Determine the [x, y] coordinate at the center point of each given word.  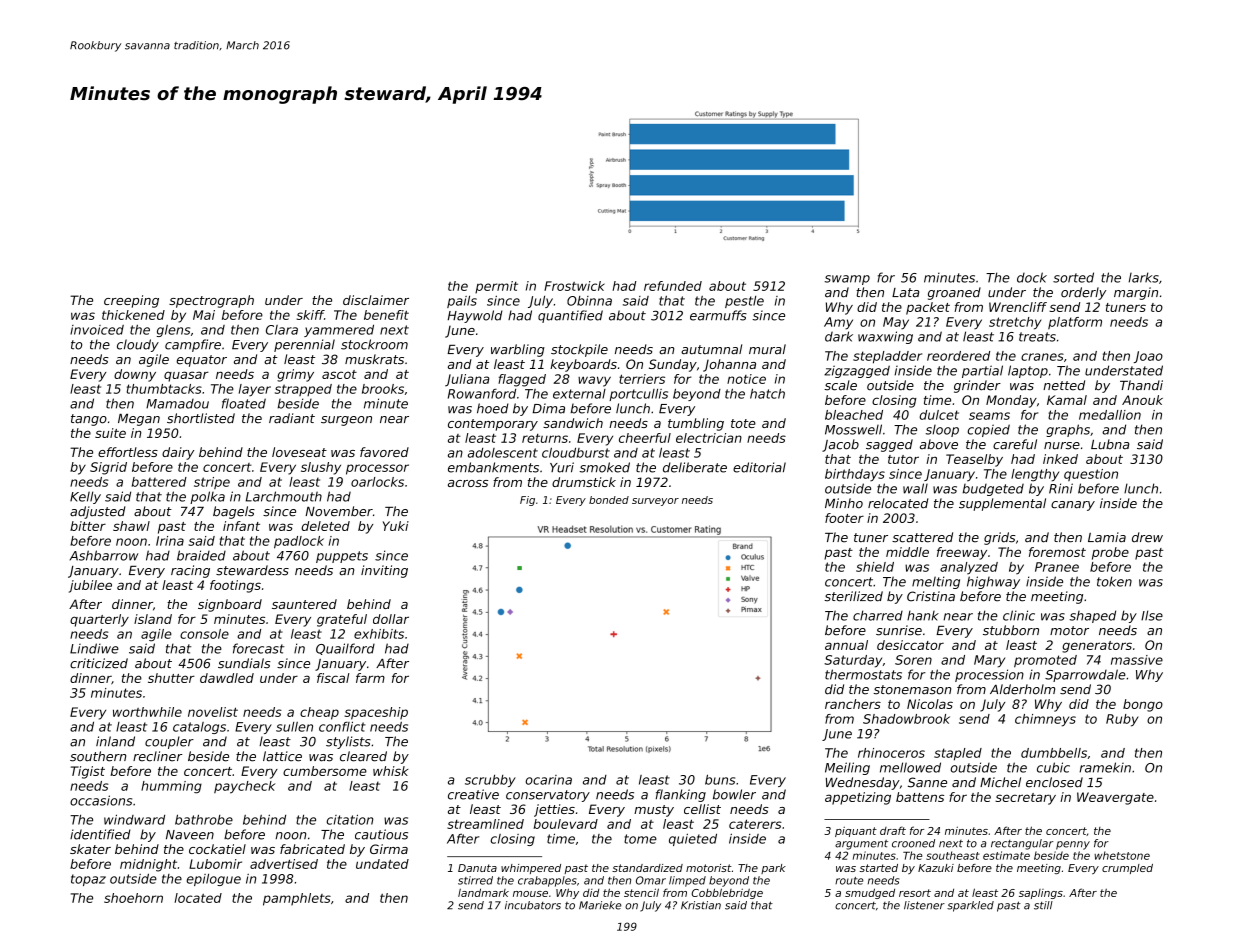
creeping [131, 301]
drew [1147, 537]
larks [1143, 277]
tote [743, 423]
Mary [989, 661]
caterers [755, 824]
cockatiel [217, 849]
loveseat [299, 452]
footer [844, 518]
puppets [342, 557]
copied [988, 430]
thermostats [863, 674]
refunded [673, 286]
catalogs [199, 728]
